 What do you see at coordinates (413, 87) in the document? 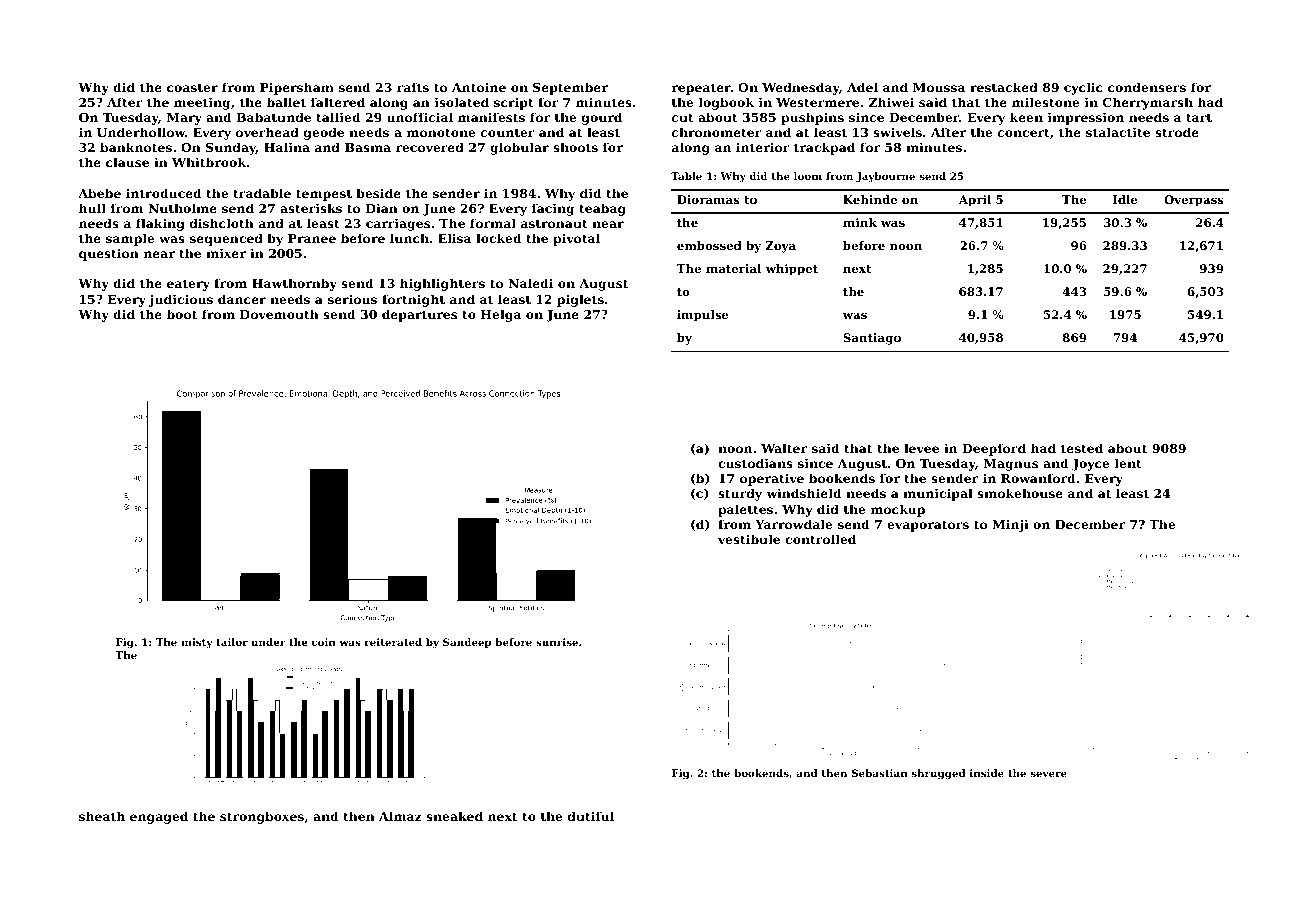
I see `rafts` at bounding box center [413, 87].
